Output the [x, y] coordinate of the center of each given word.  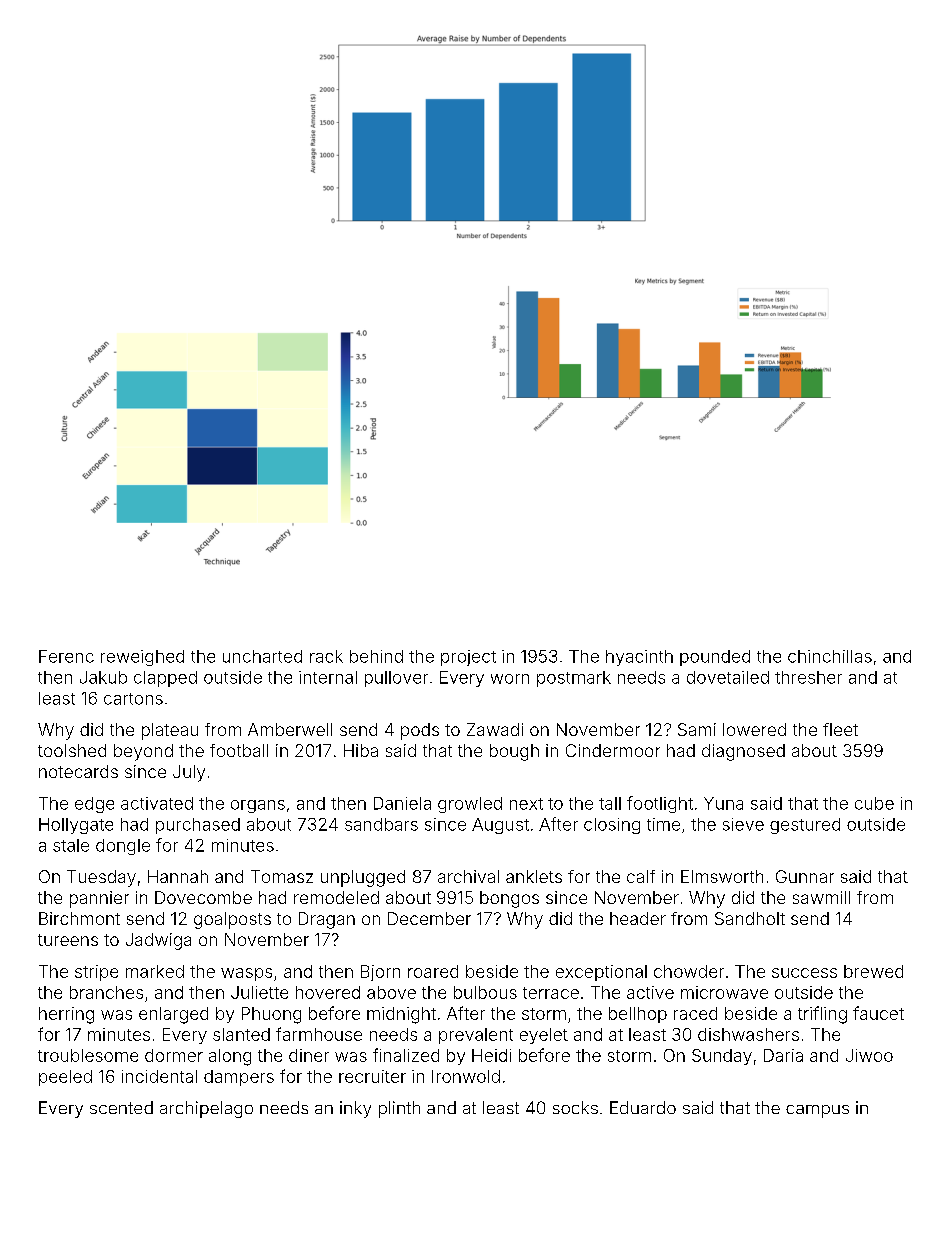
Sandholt [750, 918]
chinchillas [830, 656]
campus [817, 1111]
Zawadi [495, 729]
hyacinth [639, 658]
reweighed [142, 658]
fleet [840, 729]
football [239, 750]
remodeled [336, 897]
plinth [399, 1109]
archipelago [206, 1109]
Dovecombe [203, 897]
